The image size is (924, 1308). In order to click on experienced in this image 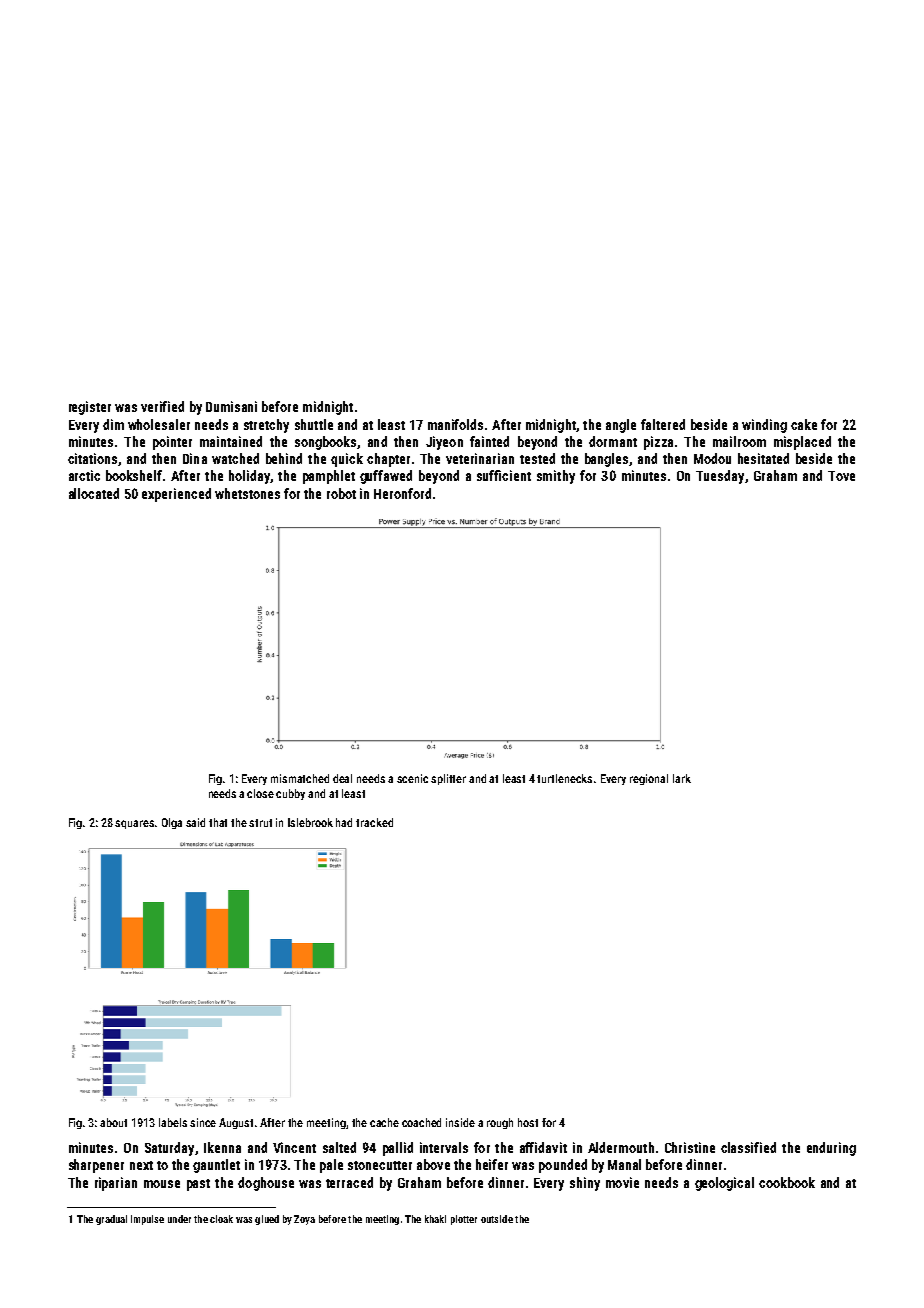, I will do `click(176, 495)`.
